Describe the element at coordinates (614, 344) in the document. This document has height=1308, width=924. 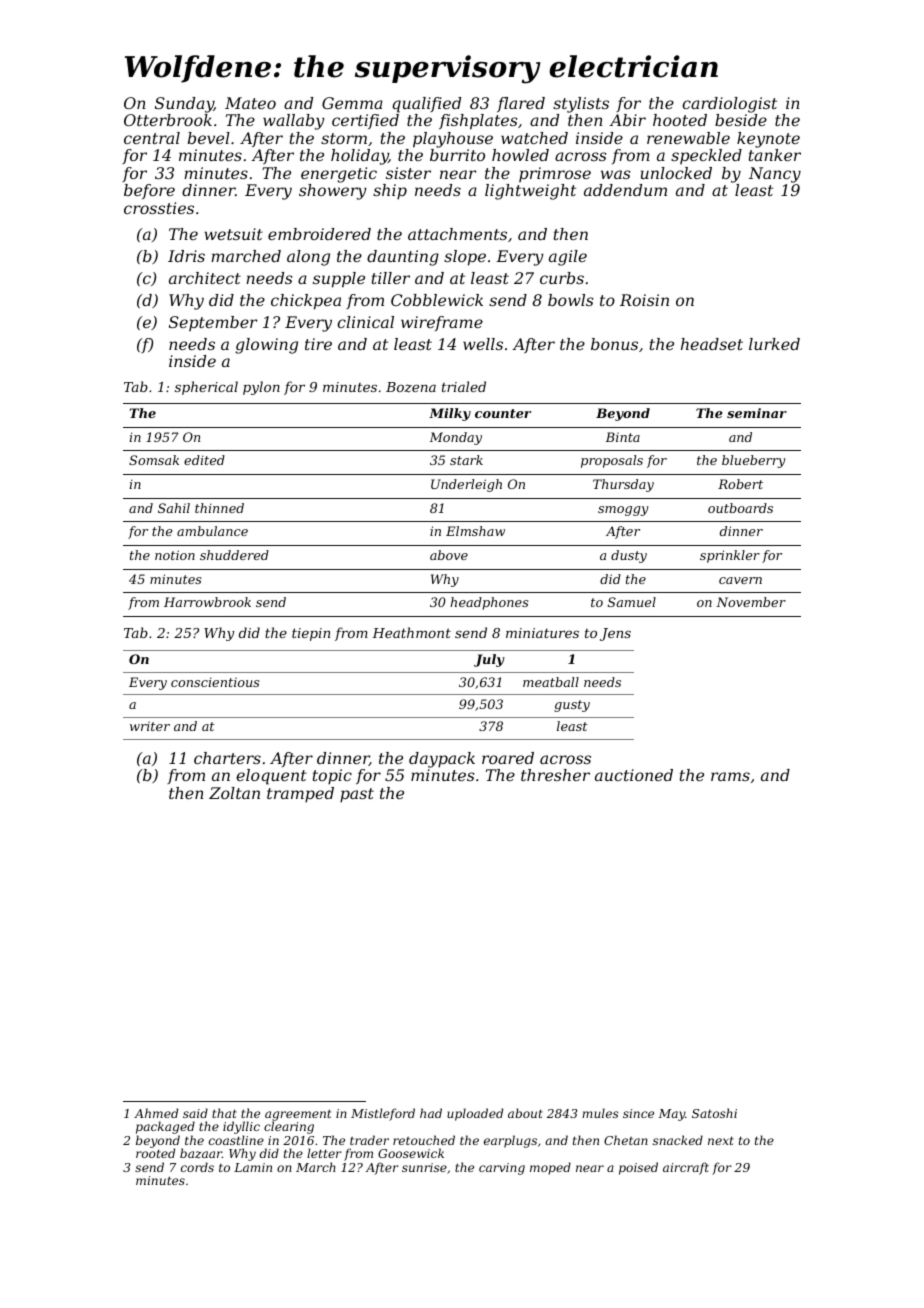
I see `bonus` at that location.
